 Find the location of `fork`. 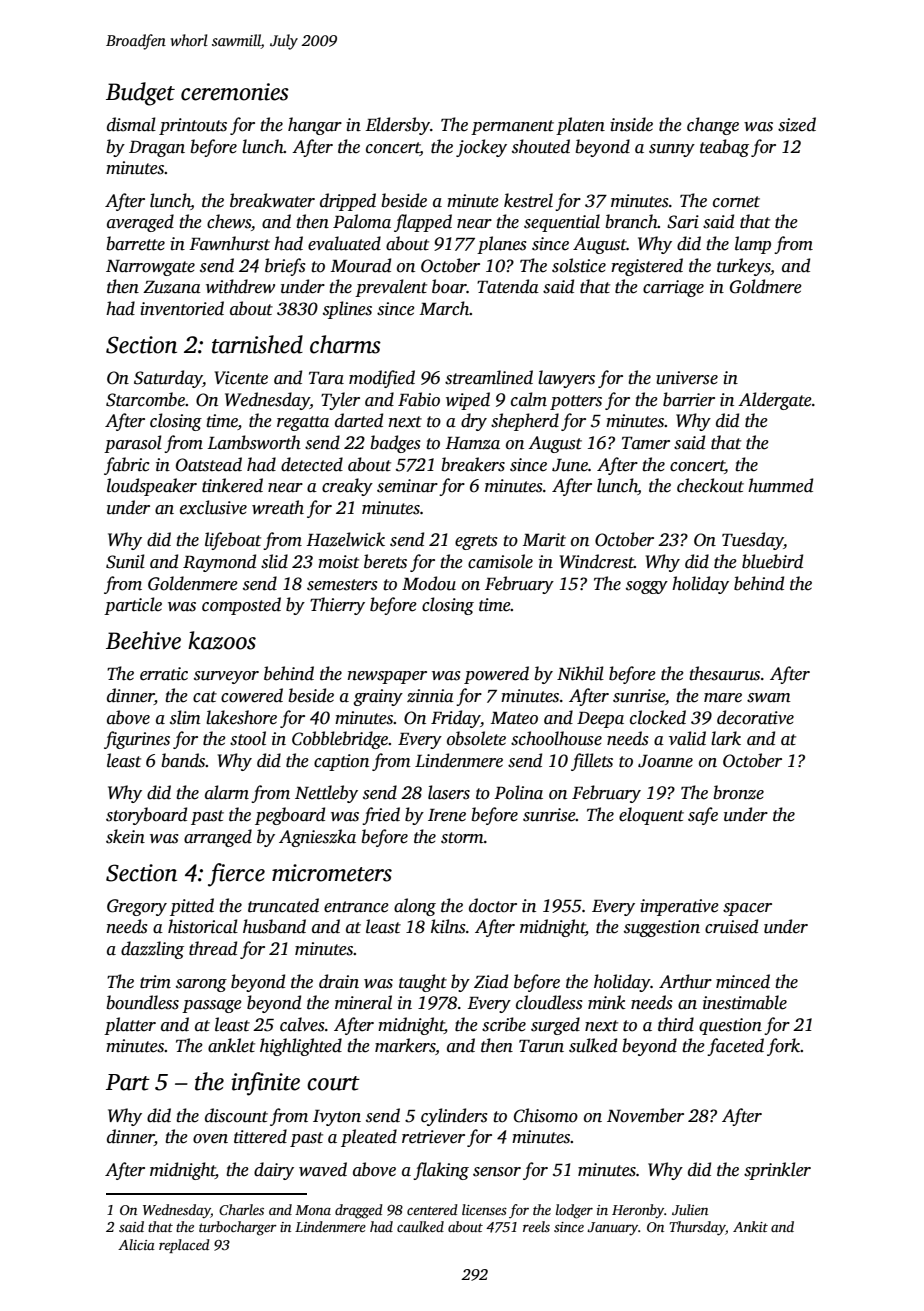

fork is located at coordinates (784, 1047).
